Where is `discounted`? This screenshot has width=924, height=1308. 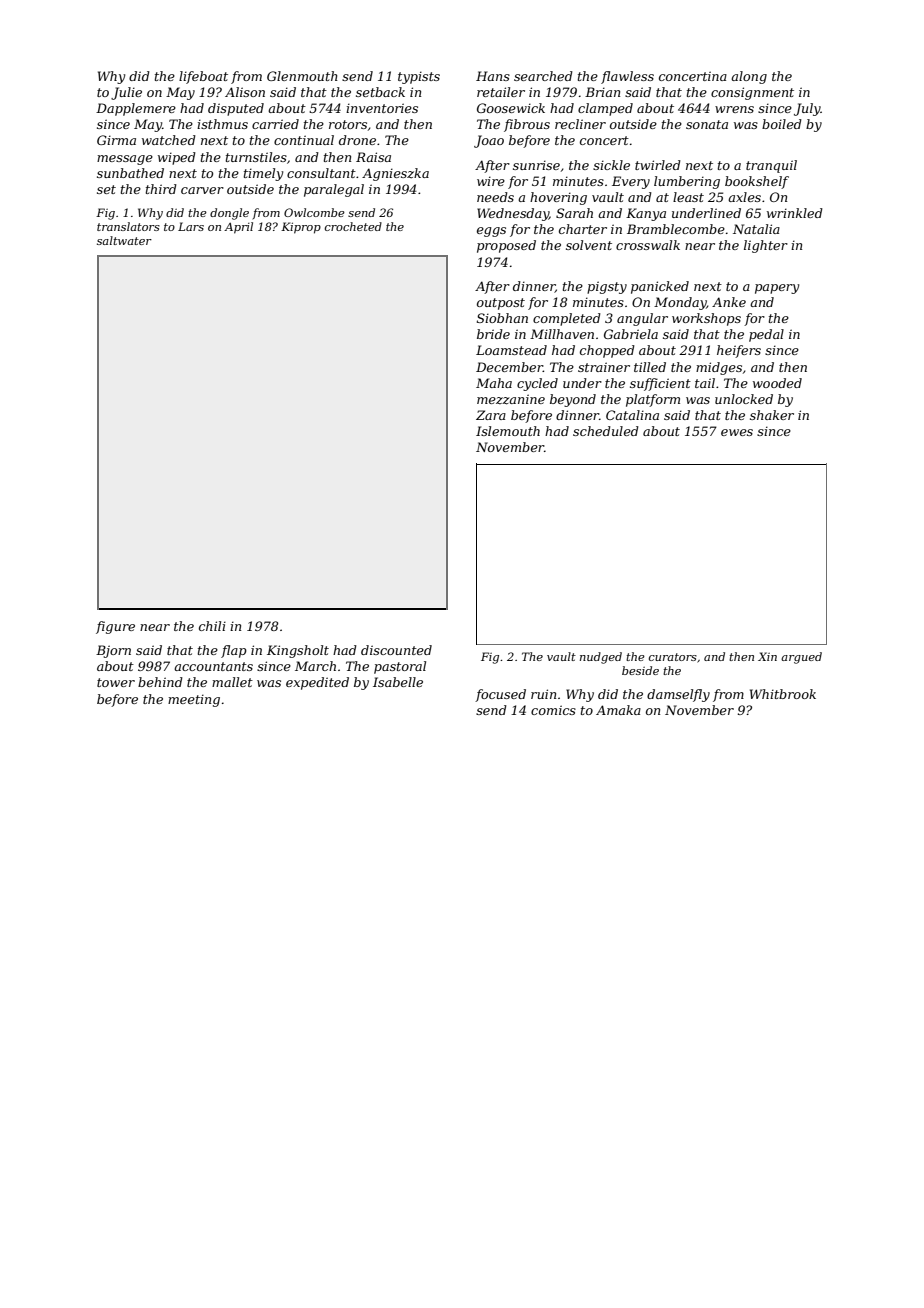
discounted is located at coordinates (396, 650).
